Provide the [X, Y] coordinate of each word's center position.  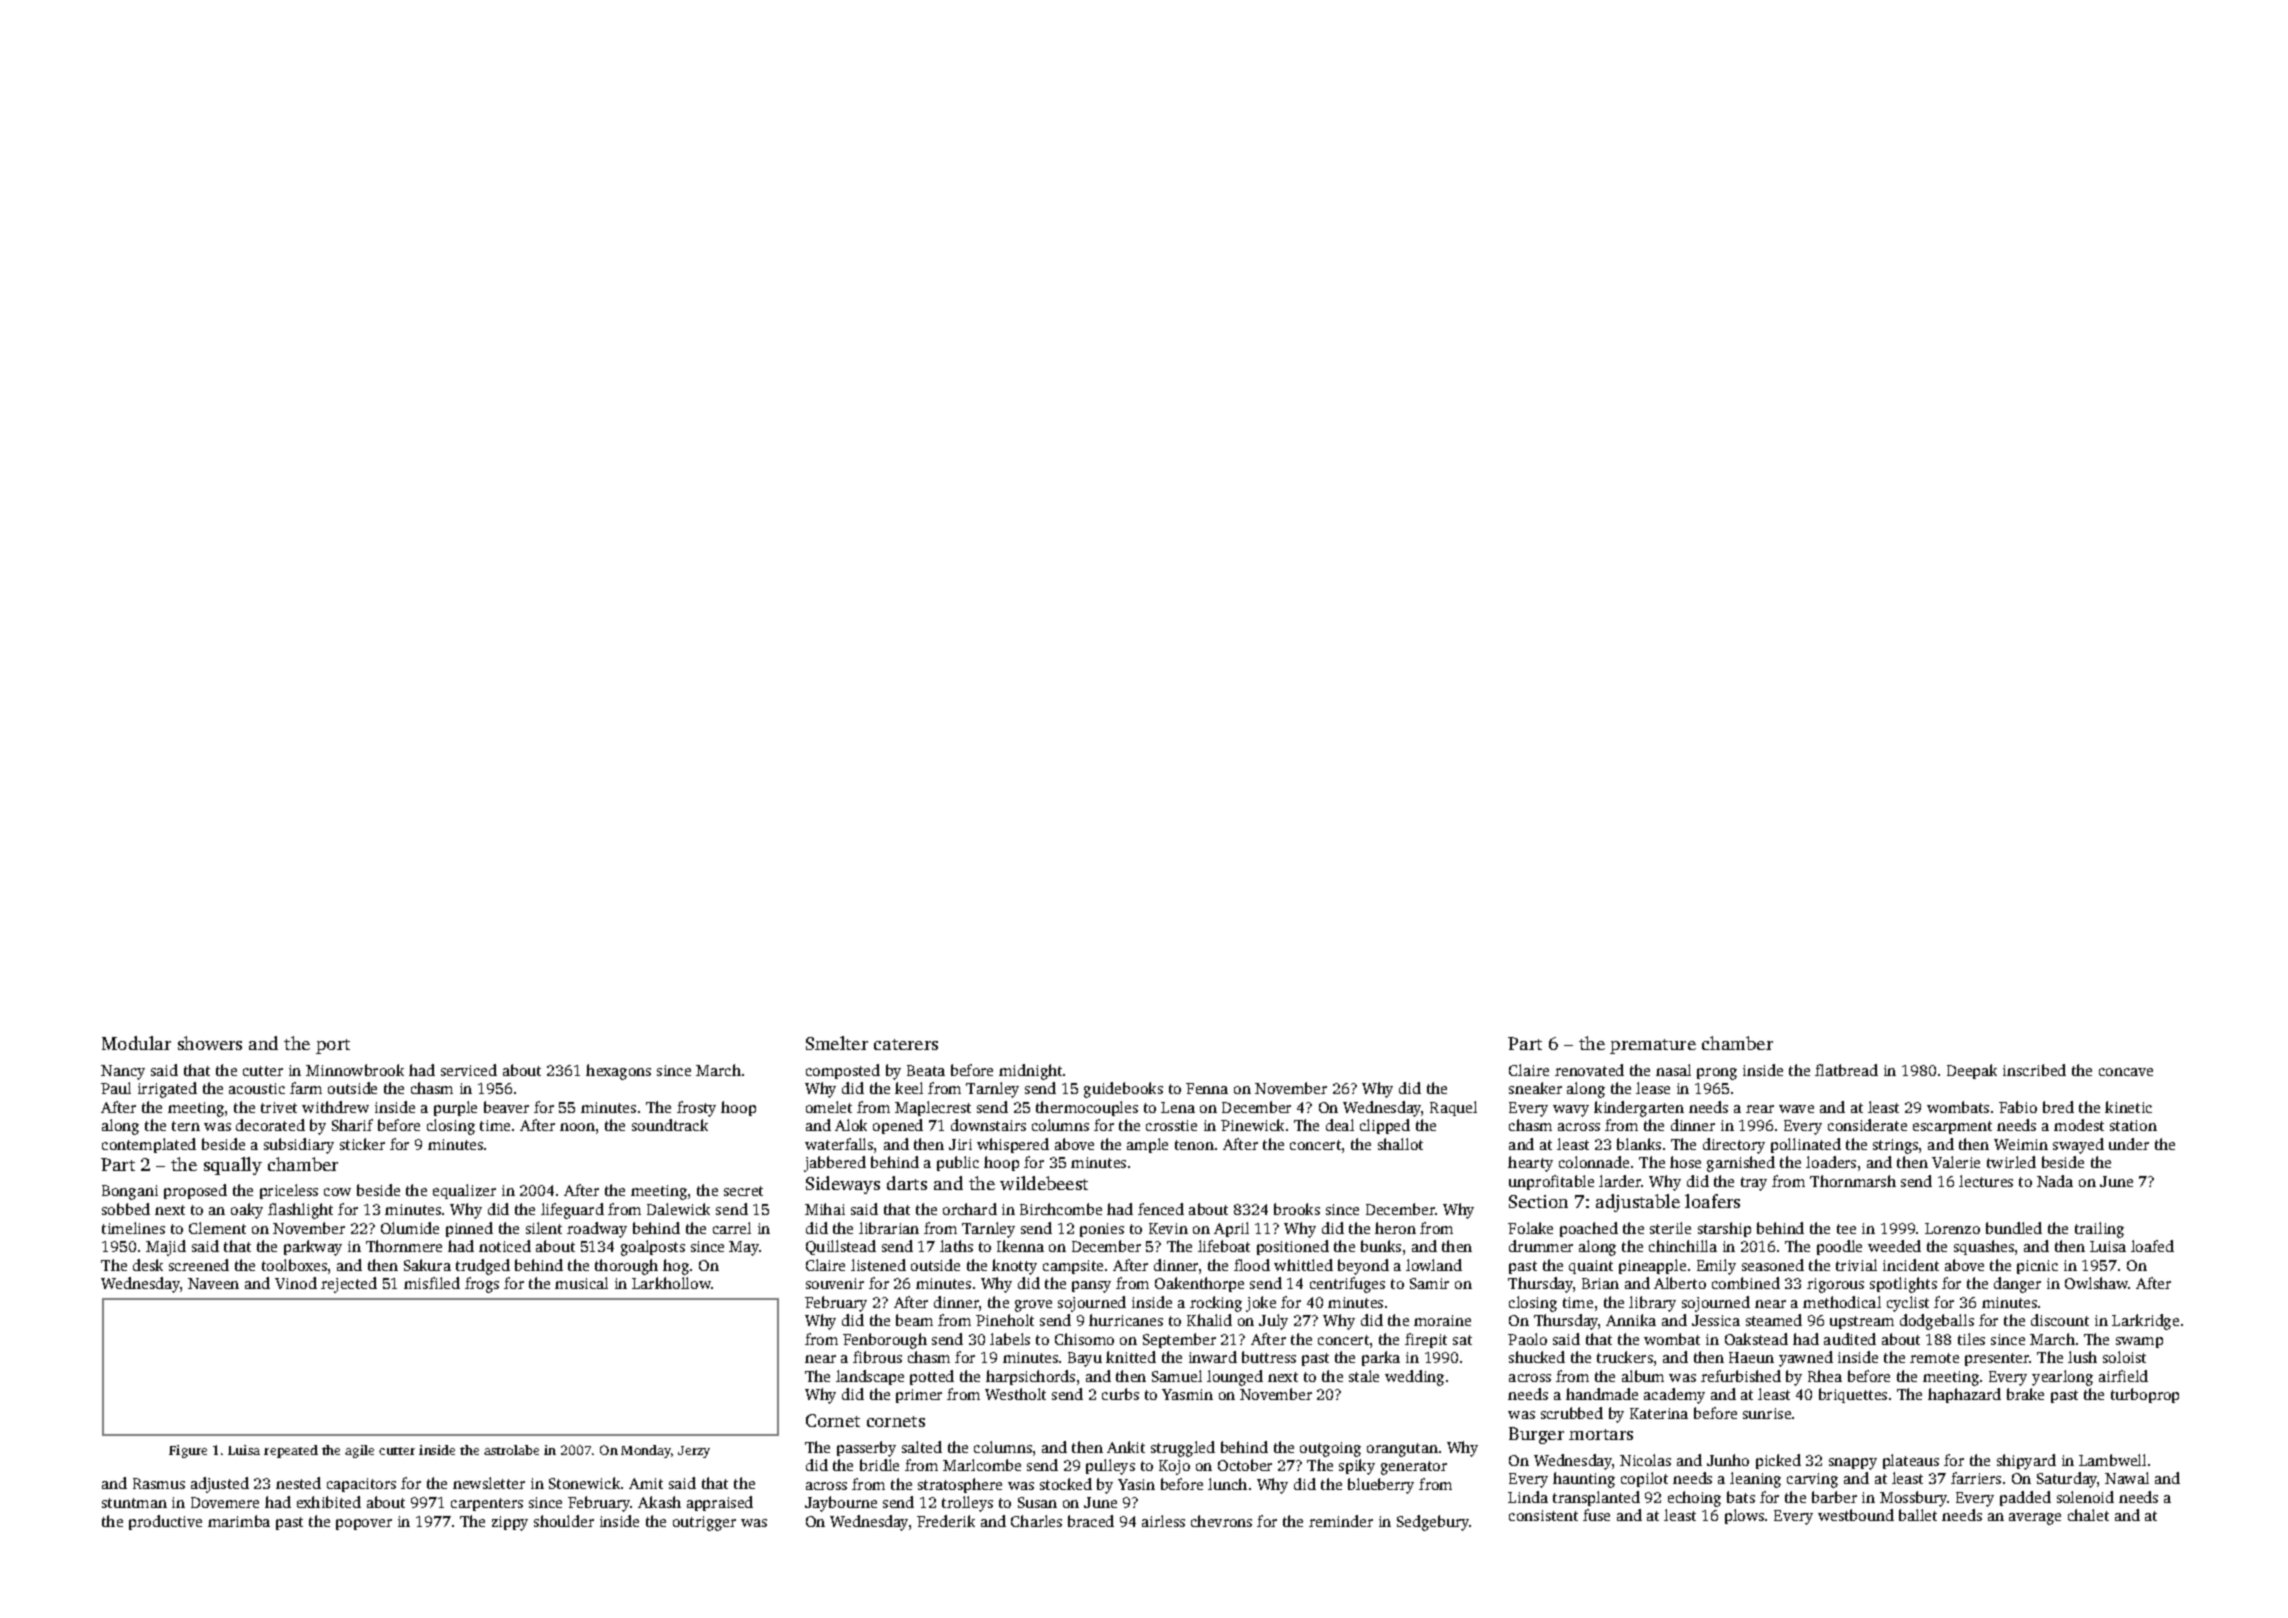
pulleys [1110, 1467]
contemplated [149, 1145]
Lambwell [2112, 1460]
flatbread [1846, 1070]
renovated [1589, 1070]
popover [364, 1524]
